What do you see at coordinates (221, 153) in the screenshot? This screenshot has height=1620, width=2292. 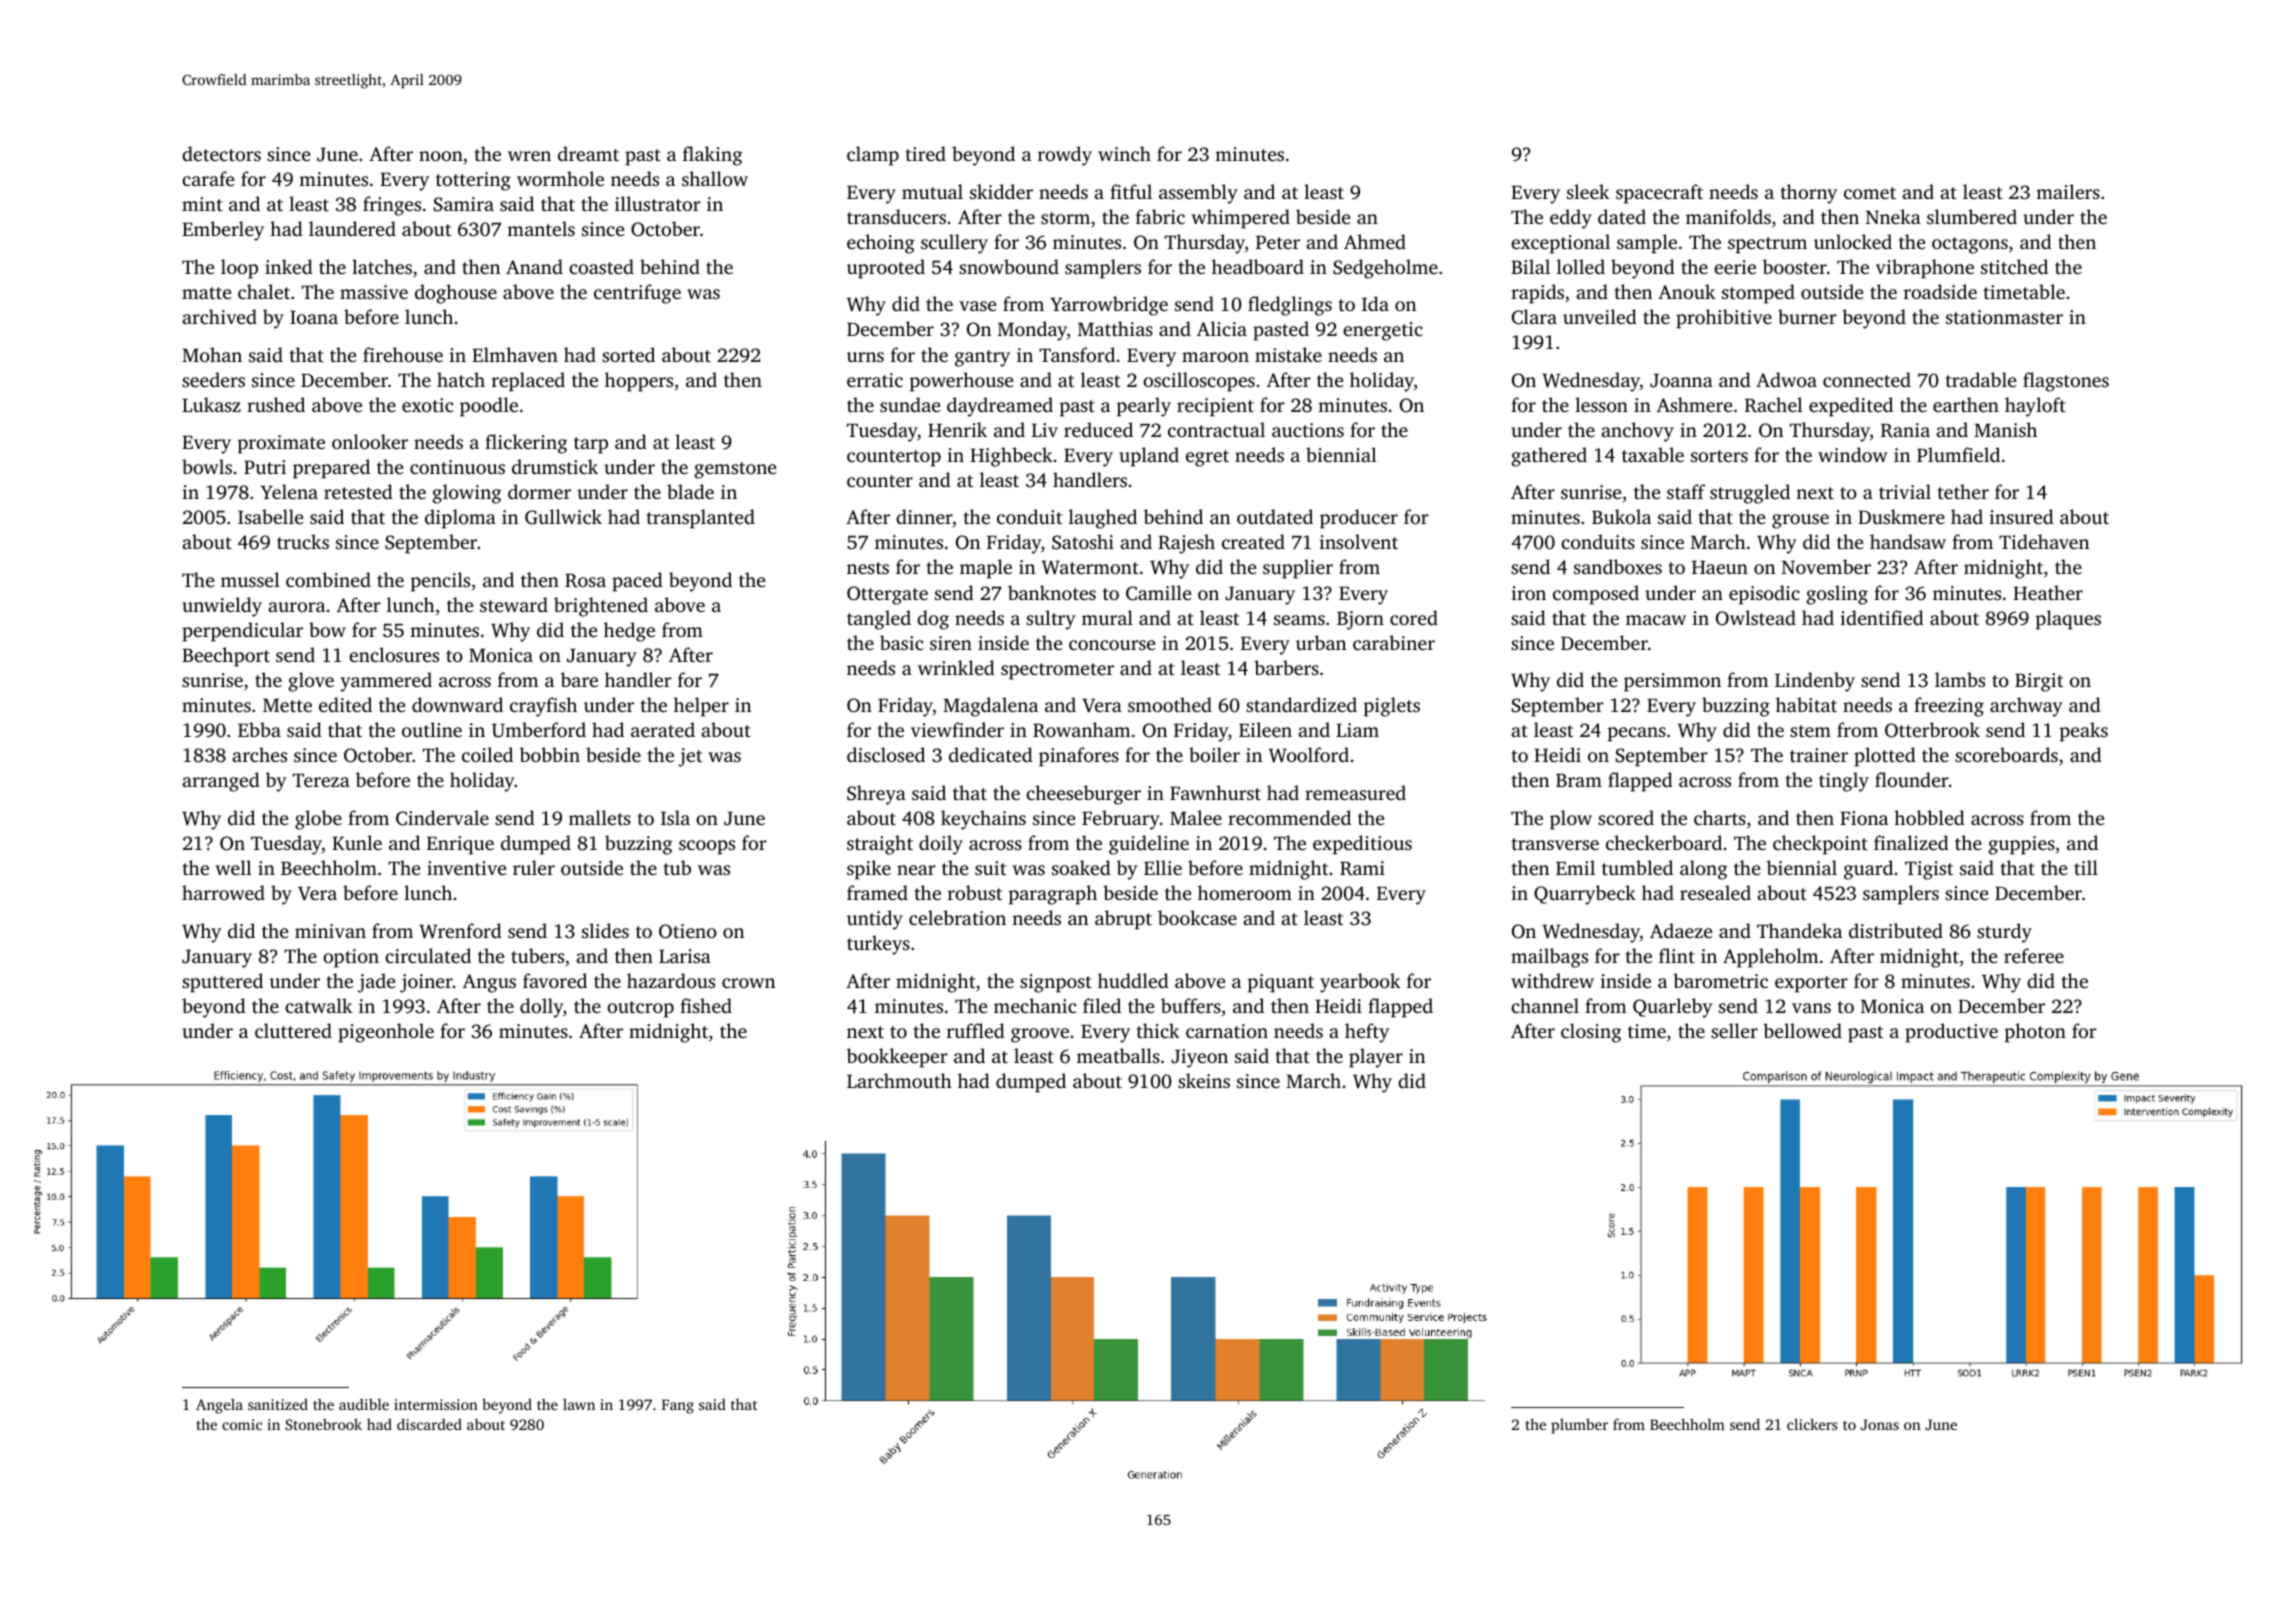 I see `detectors` at bounding box center [221, 153].
